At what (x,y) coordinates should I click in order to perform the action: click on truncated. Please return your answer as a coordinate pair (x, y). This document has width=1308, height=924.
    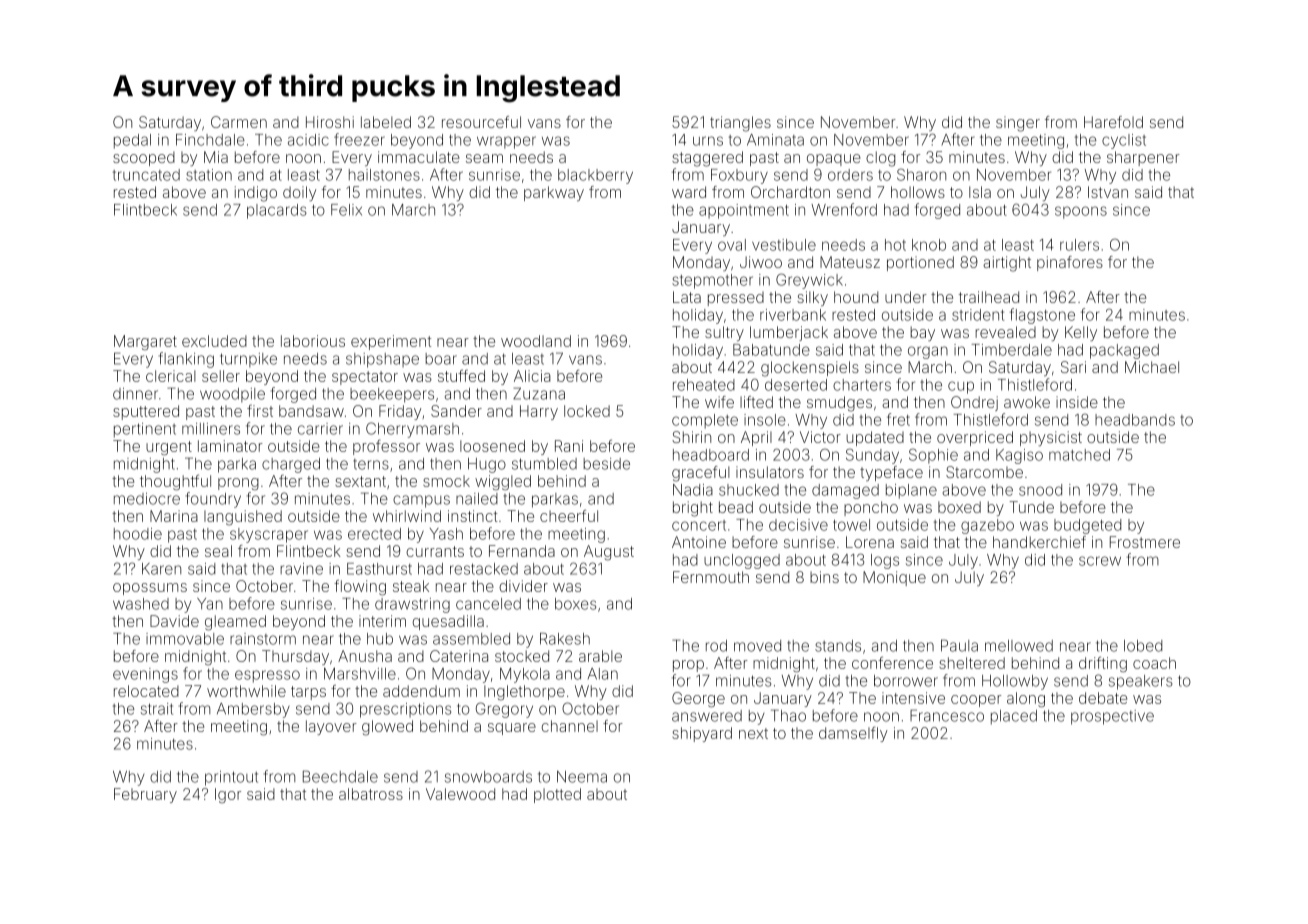
    Looking at the image, I should click on (146, 175).
